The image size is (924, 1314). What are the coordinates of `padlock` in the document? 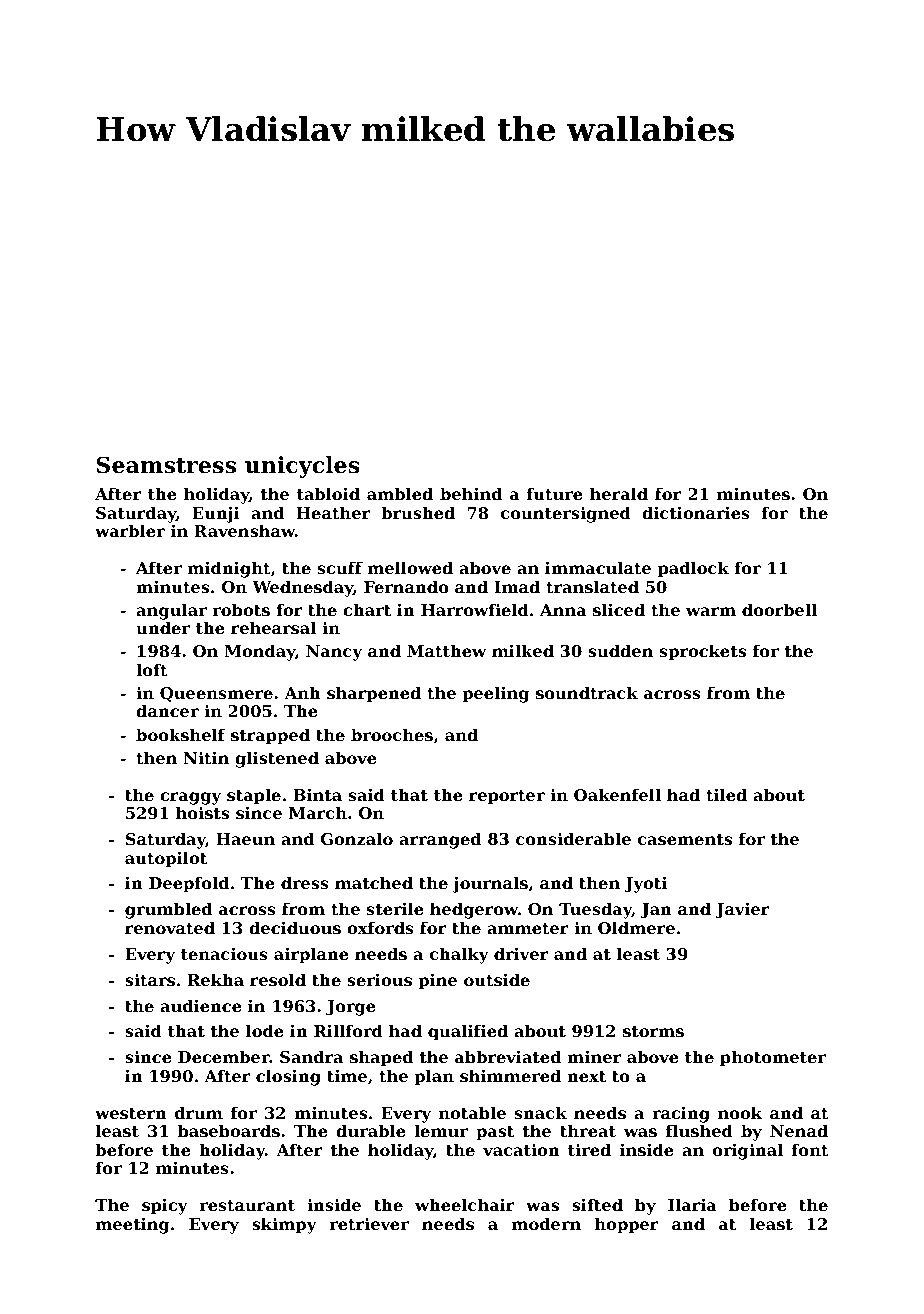 It's located at (693, 569).
